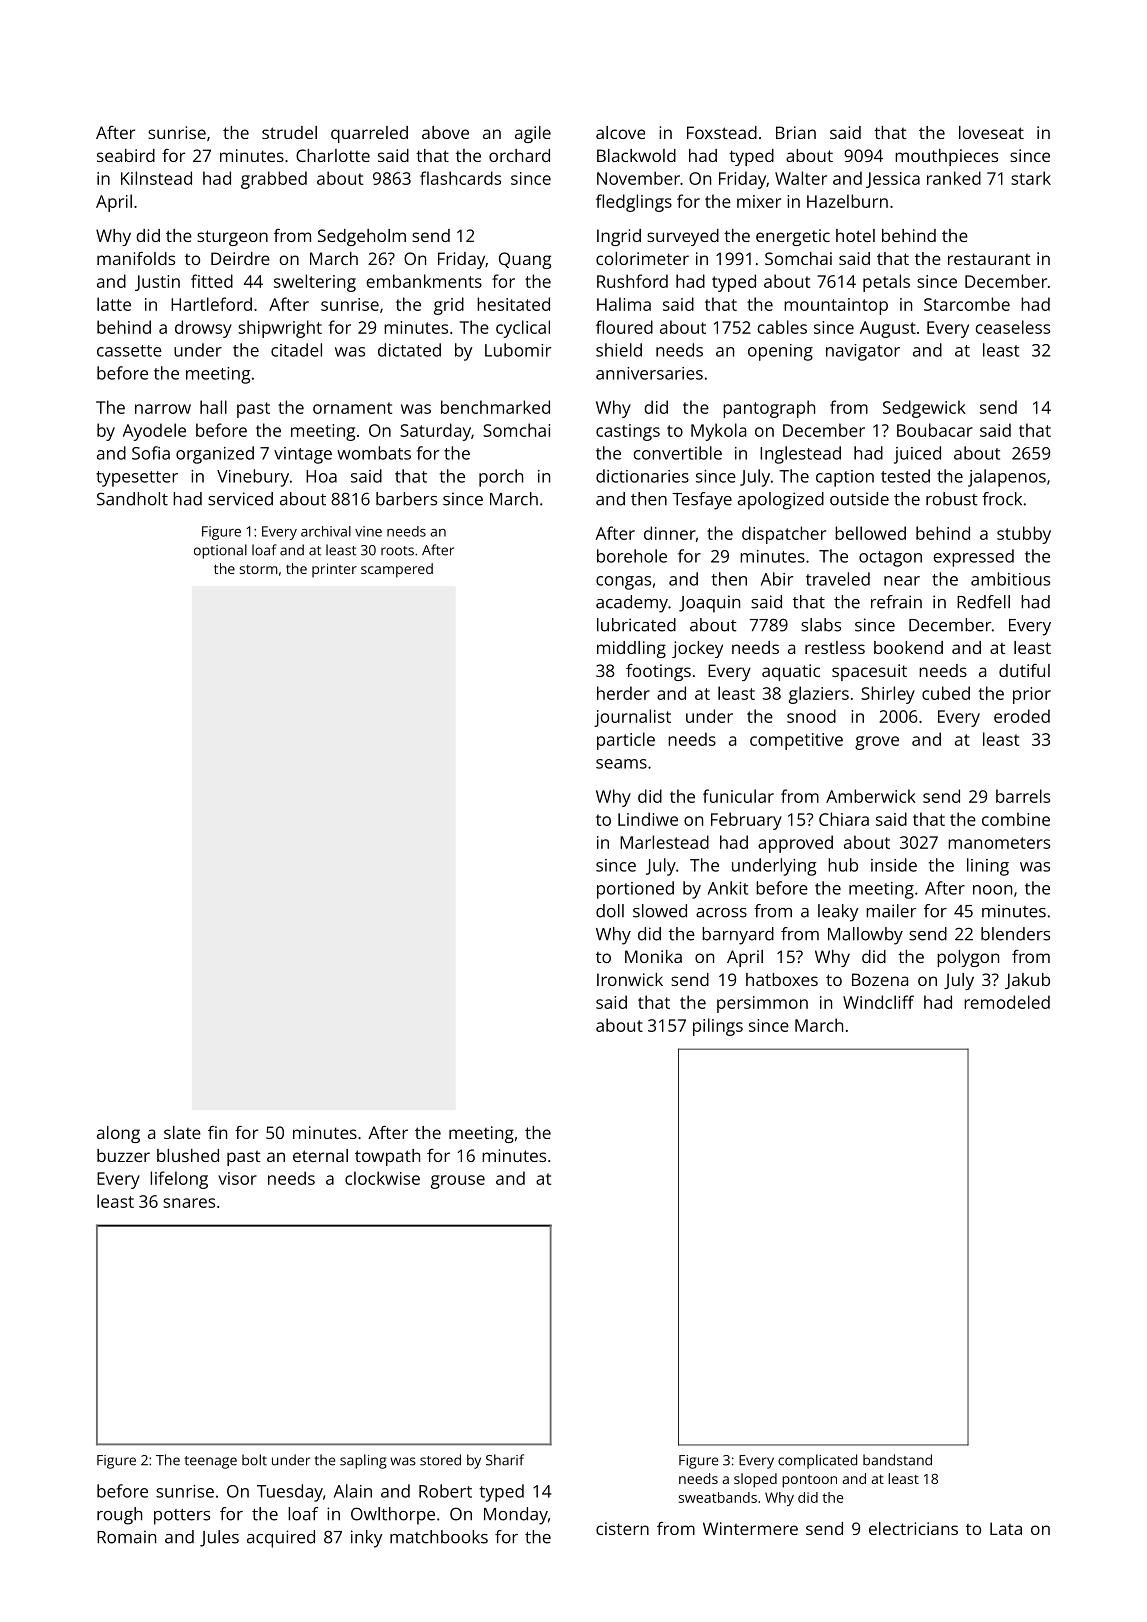  Describe the element at coordinates (796, 132) in the image. I see `Brian` at that location.
